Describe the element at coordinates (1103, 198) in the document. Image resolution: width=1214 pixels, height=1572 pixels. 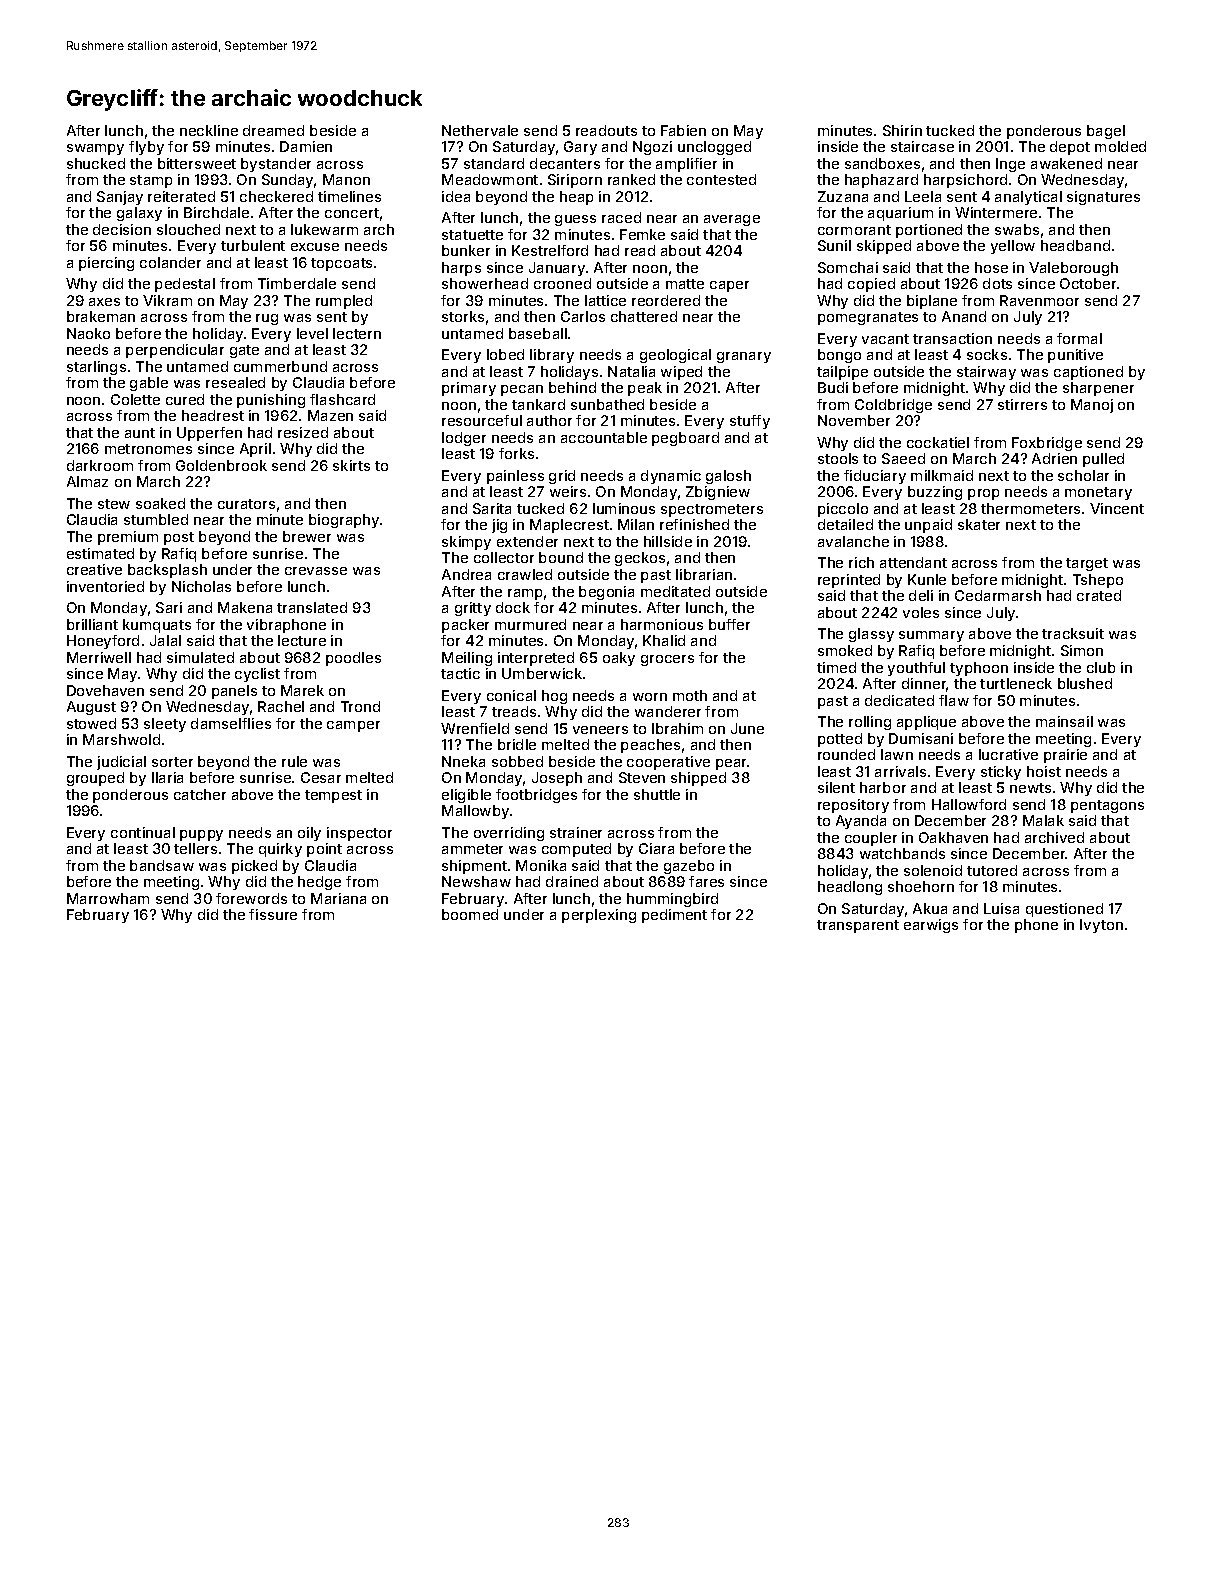
I see `signatures` at that location.
